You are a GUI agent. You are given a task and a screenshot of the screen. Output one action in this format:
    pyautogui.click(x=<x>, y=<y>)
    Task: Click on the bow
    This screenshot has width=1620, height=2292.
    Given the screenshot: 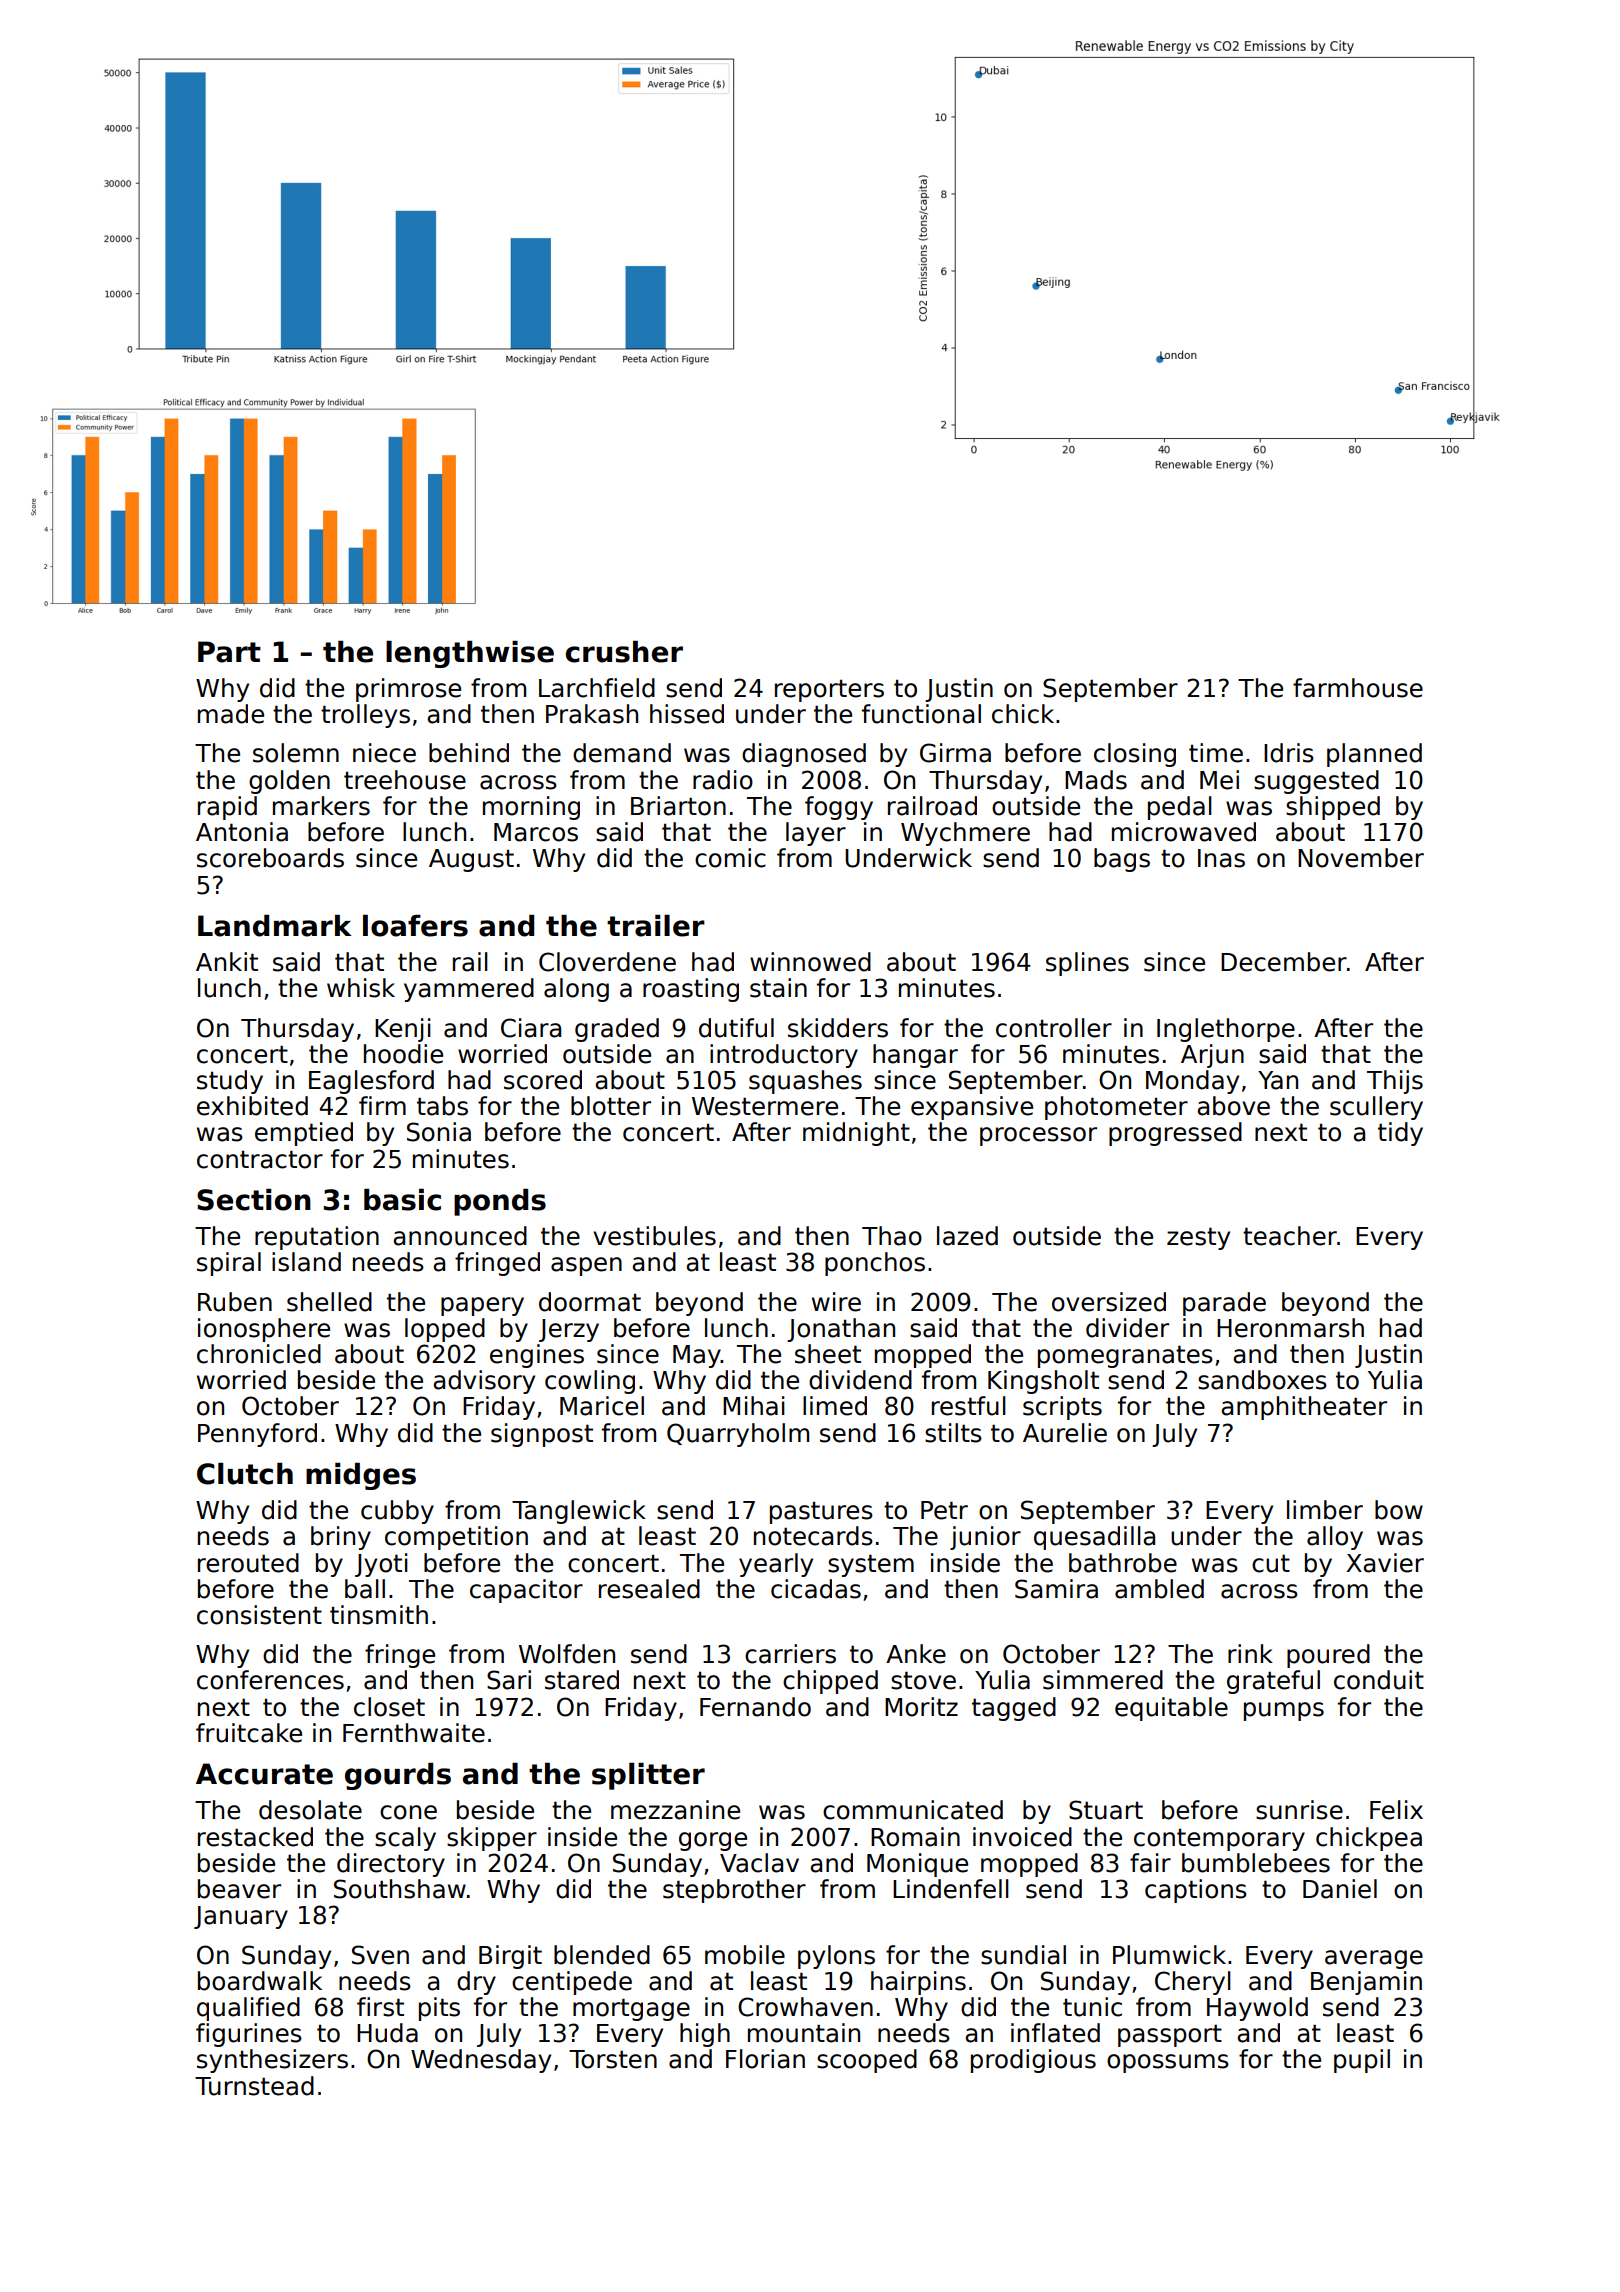 What is the action you would take?
    pyautogui.click(x=1399, y=1510)
